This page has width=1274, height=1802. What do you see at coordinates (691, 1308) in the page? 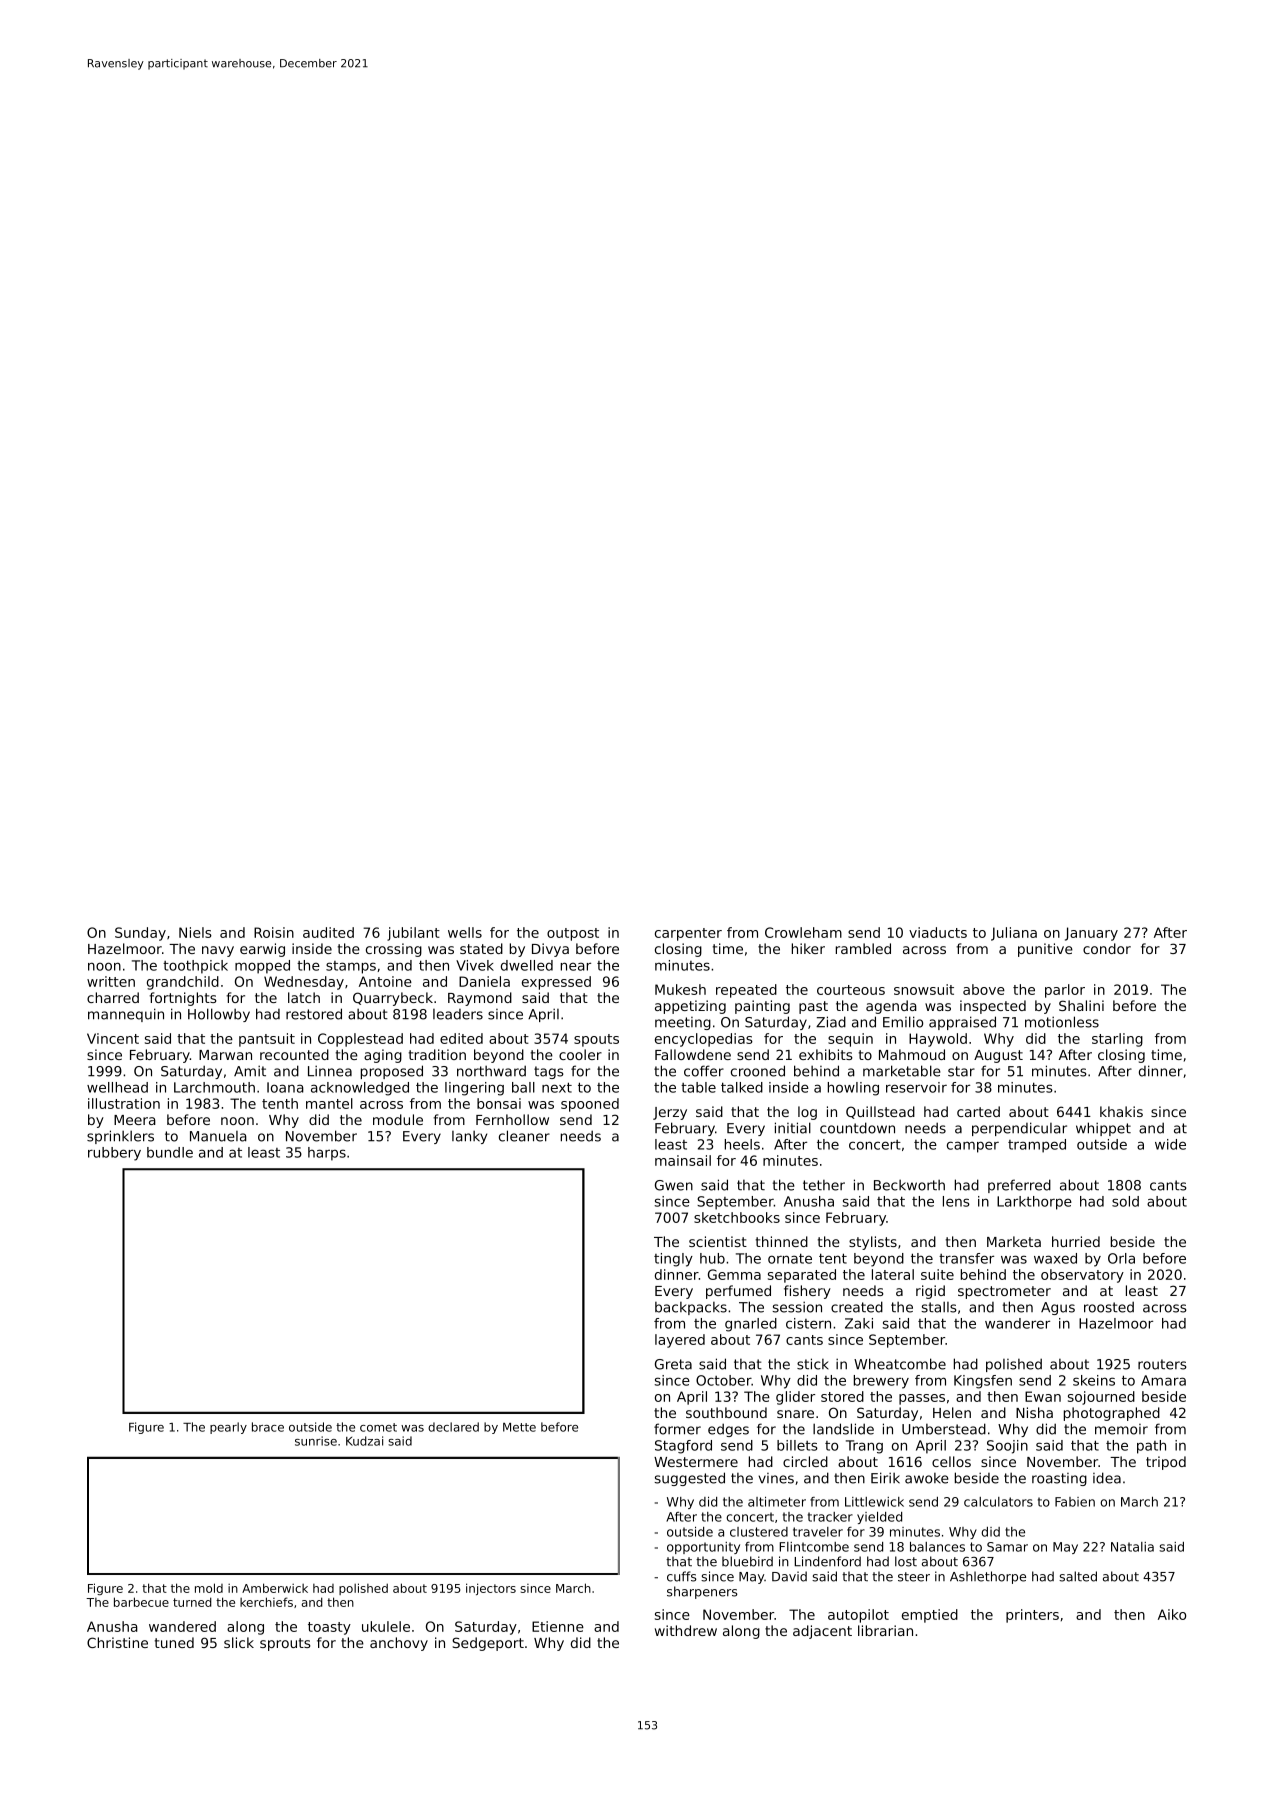
I see `backpacks` at bounding box center [691, 1308].
